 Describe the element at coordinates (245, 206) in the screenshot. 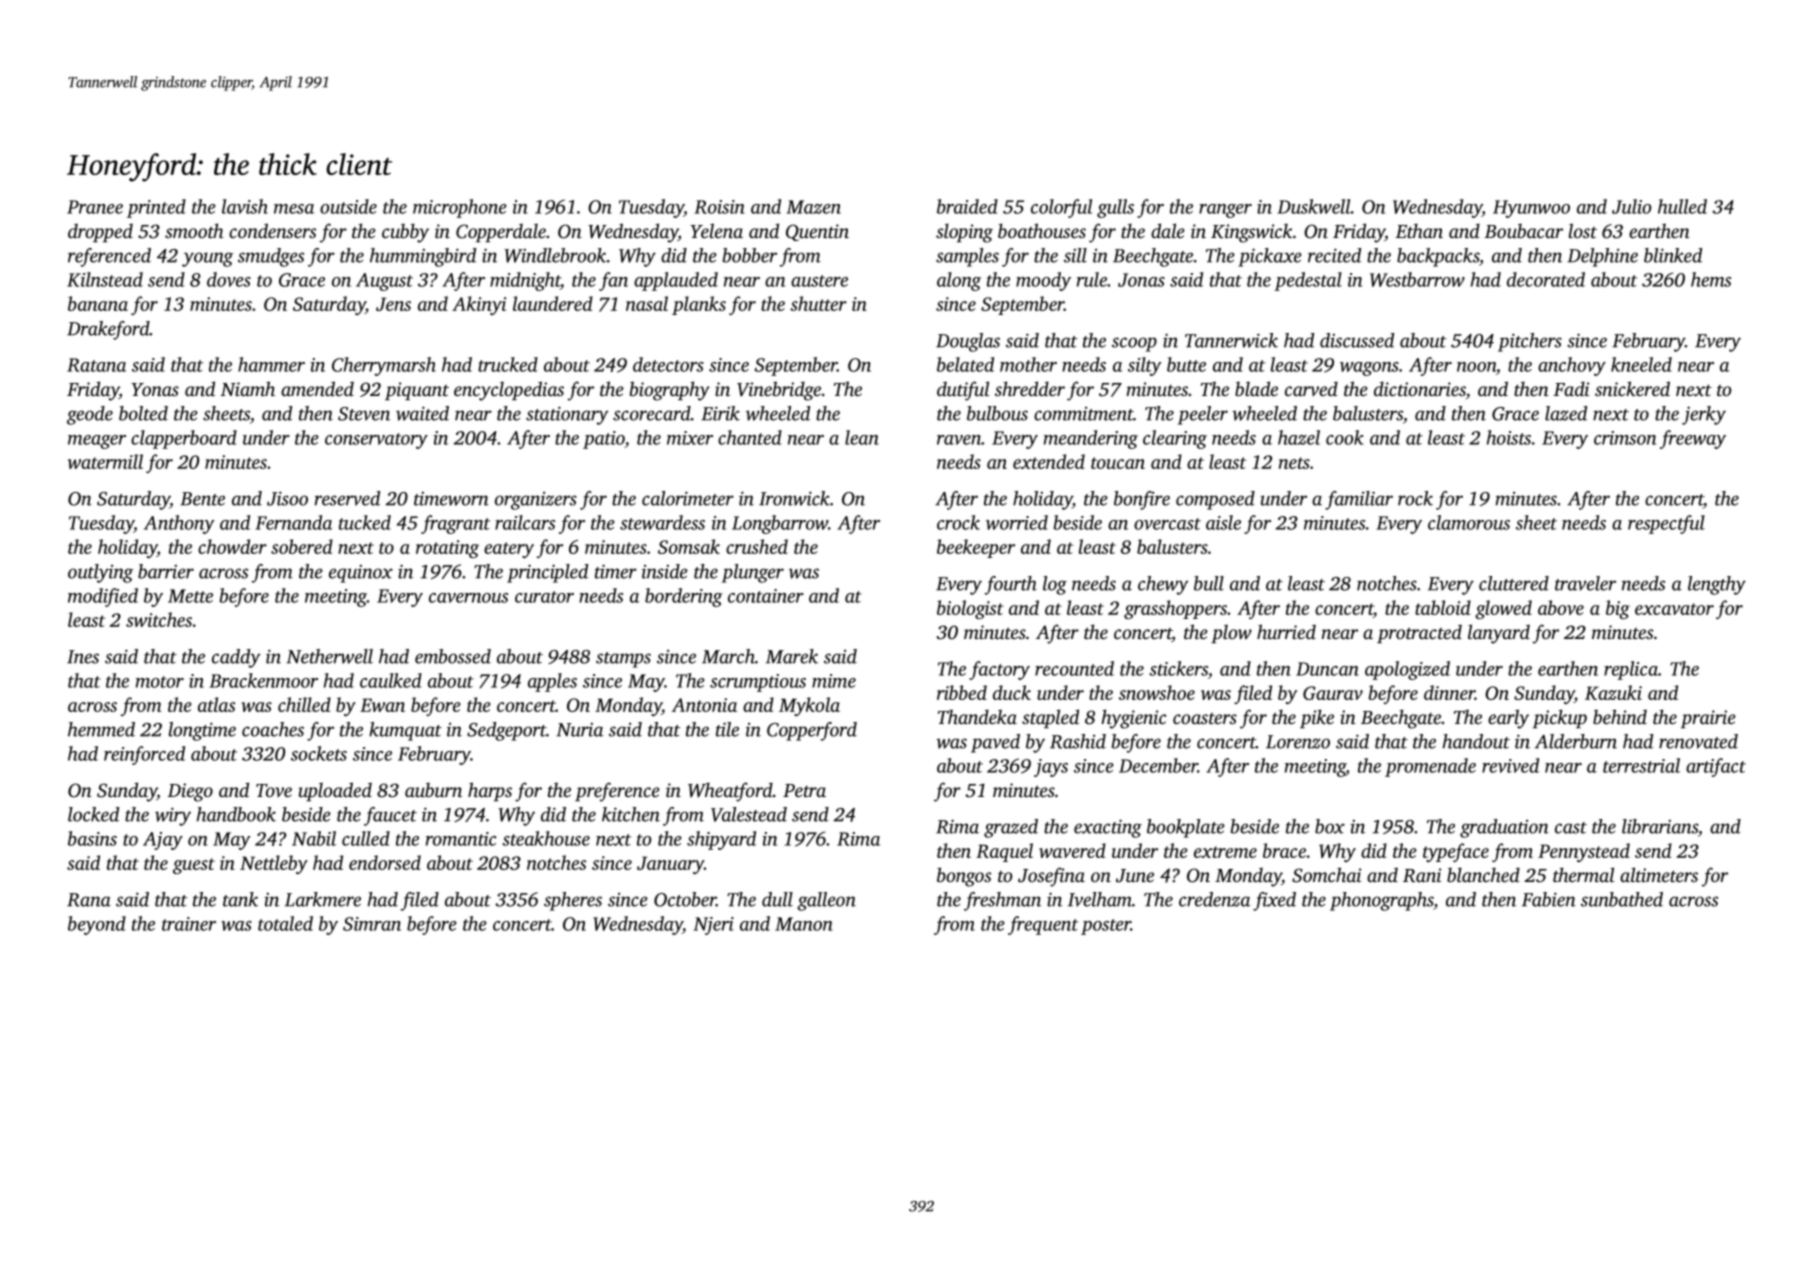

I see `lavish` at that location.
